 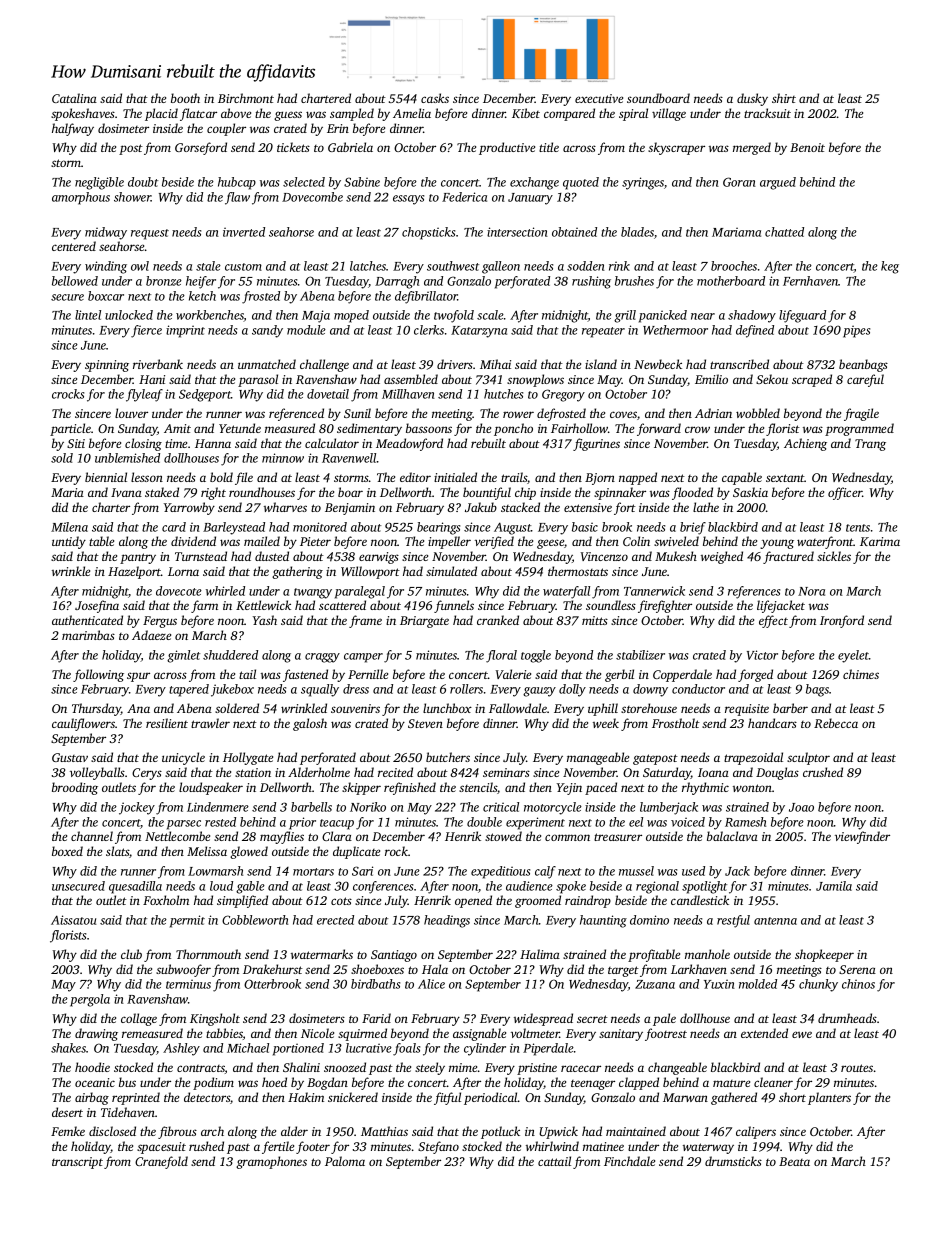 I want to click on Cranefold, so click(x=161, y=1162).
